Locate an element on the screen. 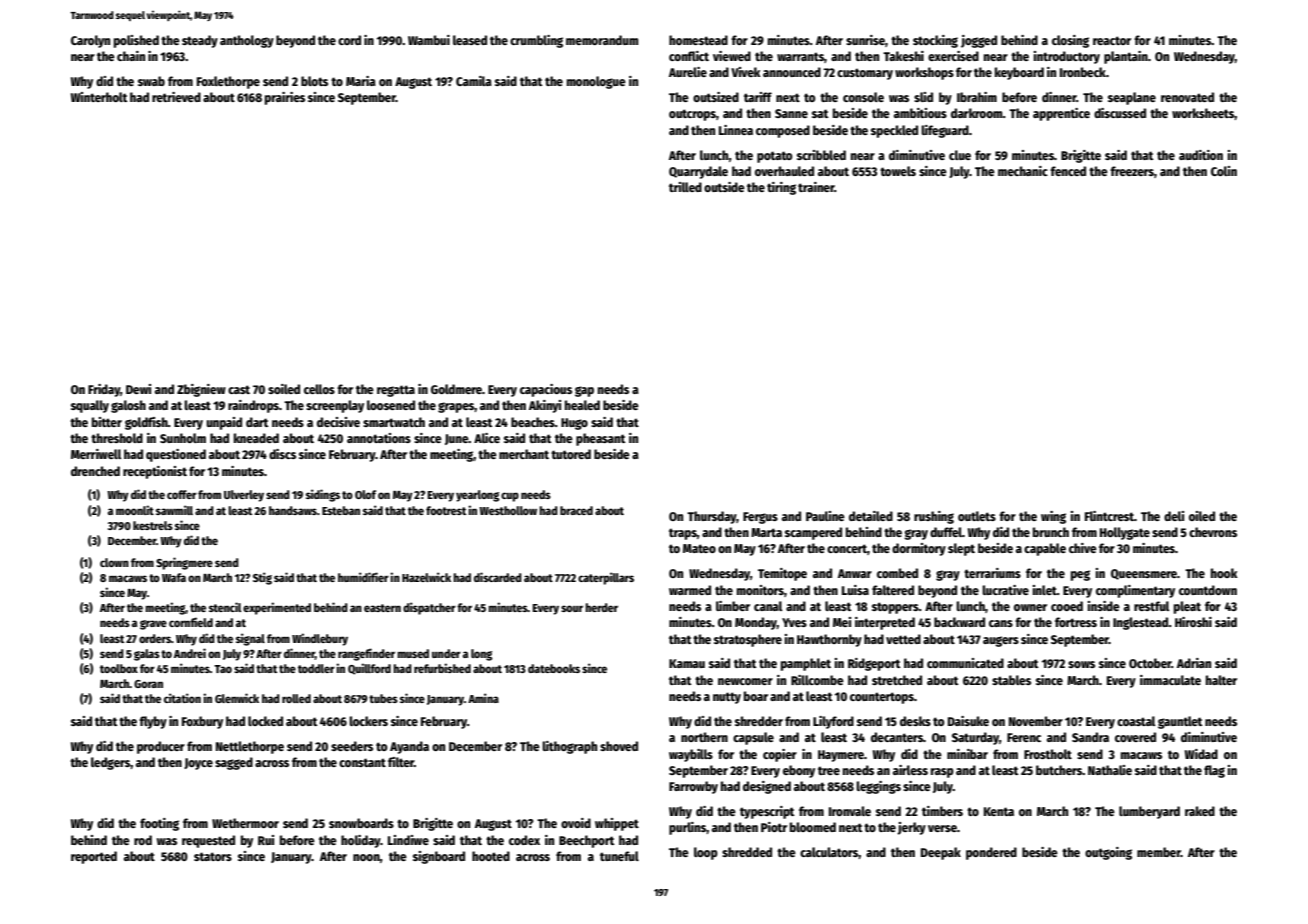  tutored is located at coordinates (571, 454).
